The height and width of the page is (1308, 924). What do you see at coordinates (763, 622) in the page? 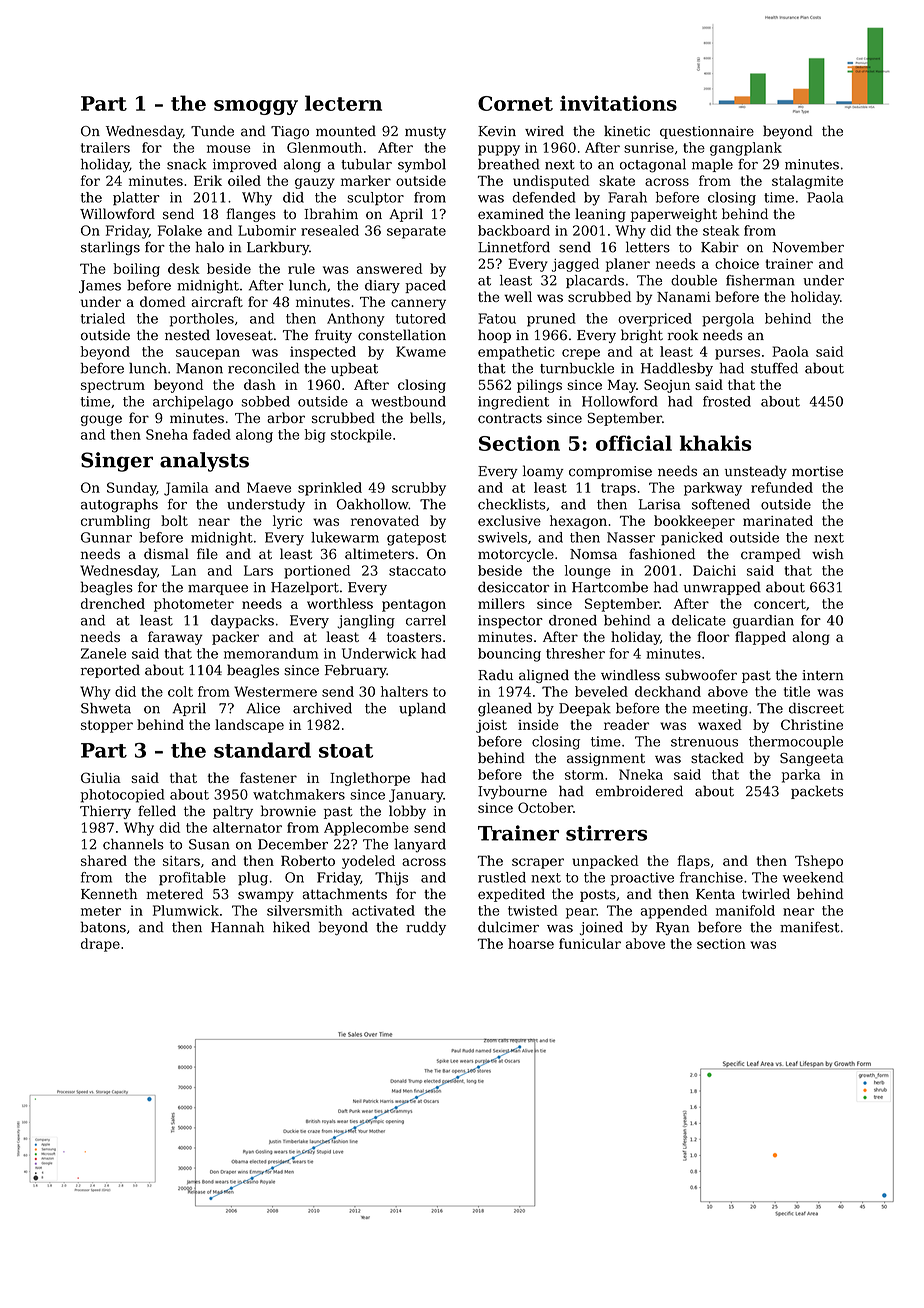
I see `guardian` at bounding box center [763, 622].
